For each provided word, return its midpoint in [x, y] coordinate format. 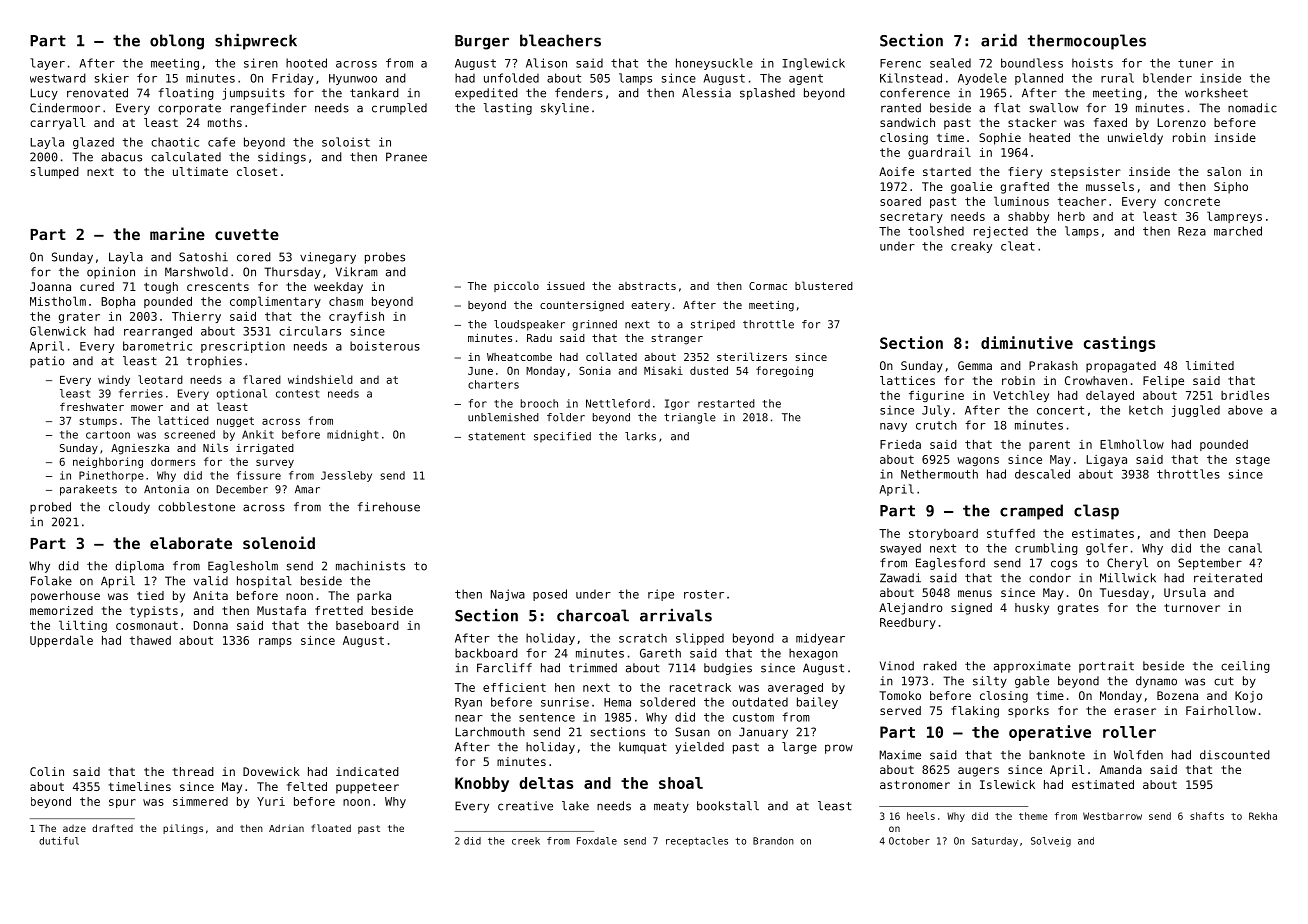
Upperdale [61, 641]
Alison [546, 63]
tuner [1195, 63]
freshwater [92, 407]
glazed [93, 143]
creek [526, 841]
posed [550, 595]
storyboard [943, 534]
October [909, 841]
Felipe [1163, 382]
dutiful [59, 841]
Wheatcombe [519, 357]
